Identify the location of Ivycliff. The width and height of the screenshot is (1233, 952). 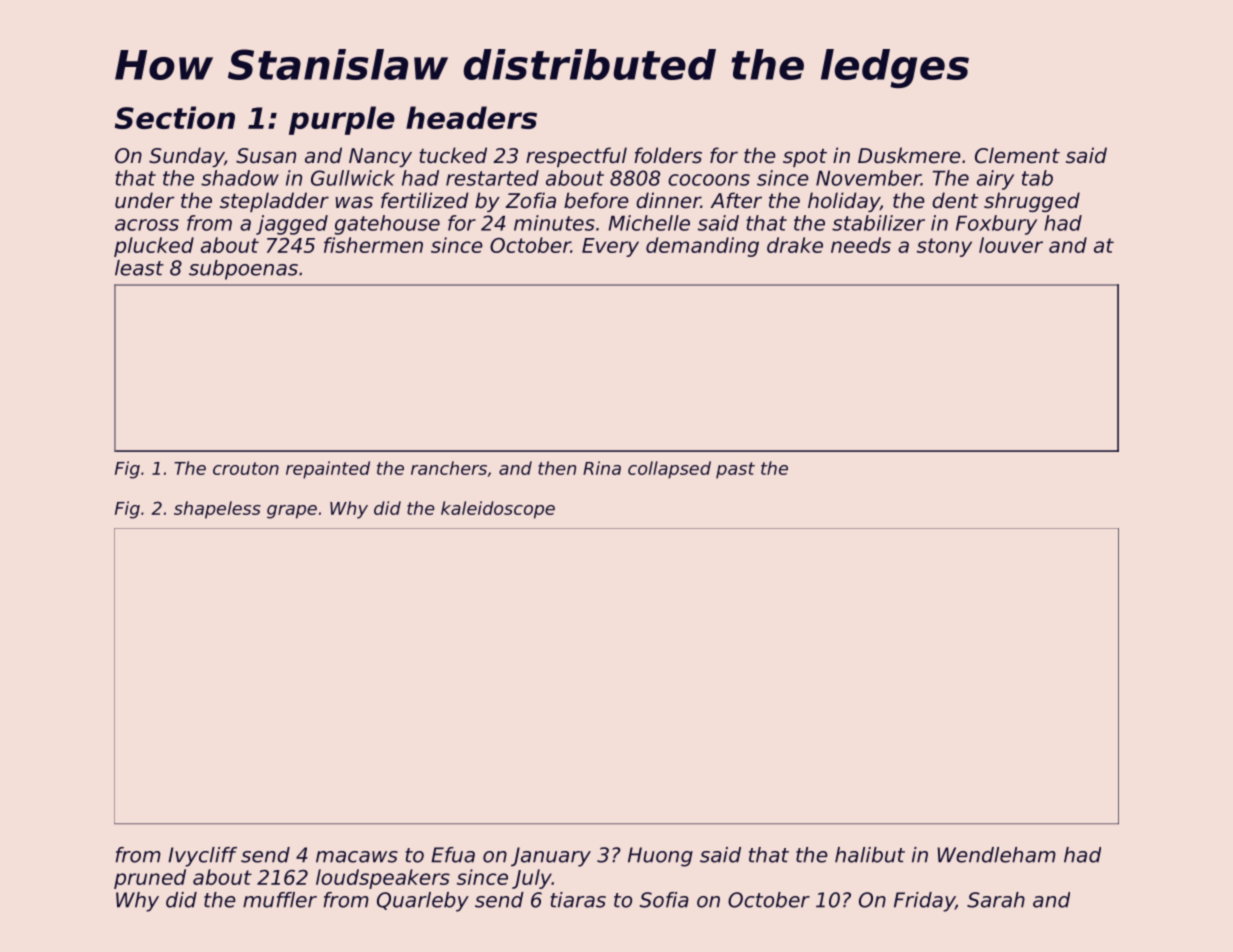
(202, 857).
